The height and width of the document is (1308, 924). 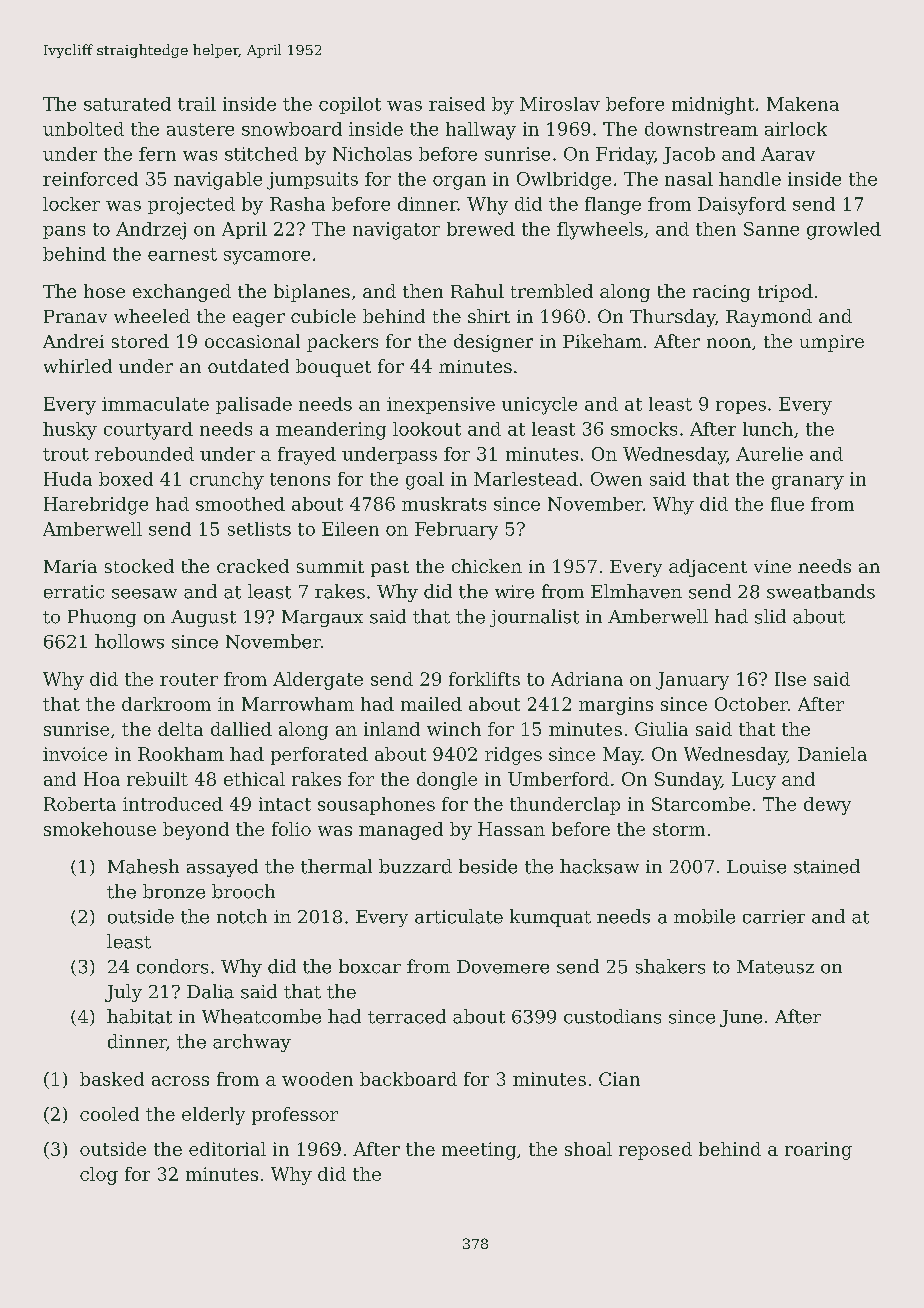 I want to click on invoice, so click(x=75, y=754).
